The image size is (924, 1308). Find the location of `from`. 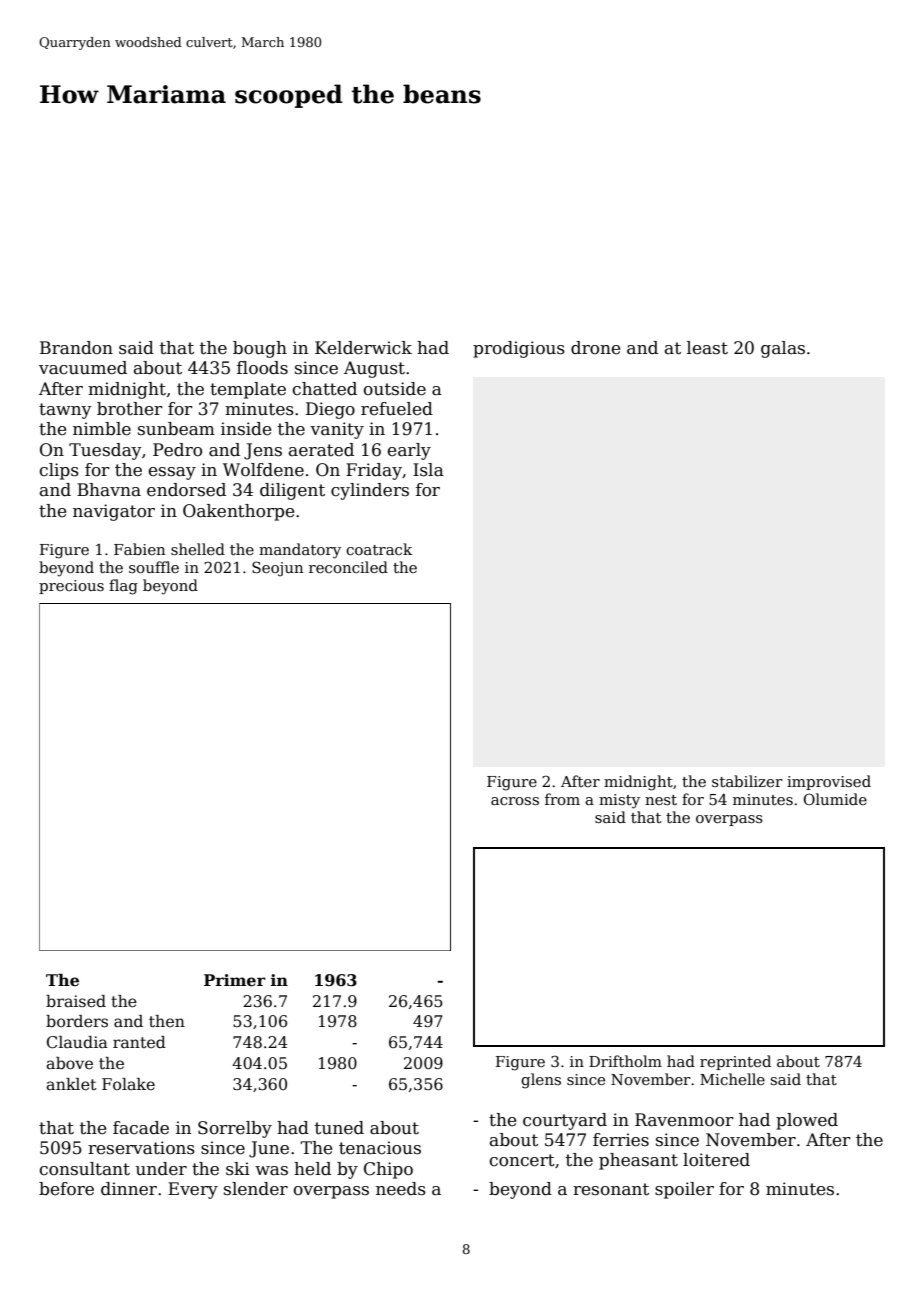

from is located at coordinates (562, 799).
